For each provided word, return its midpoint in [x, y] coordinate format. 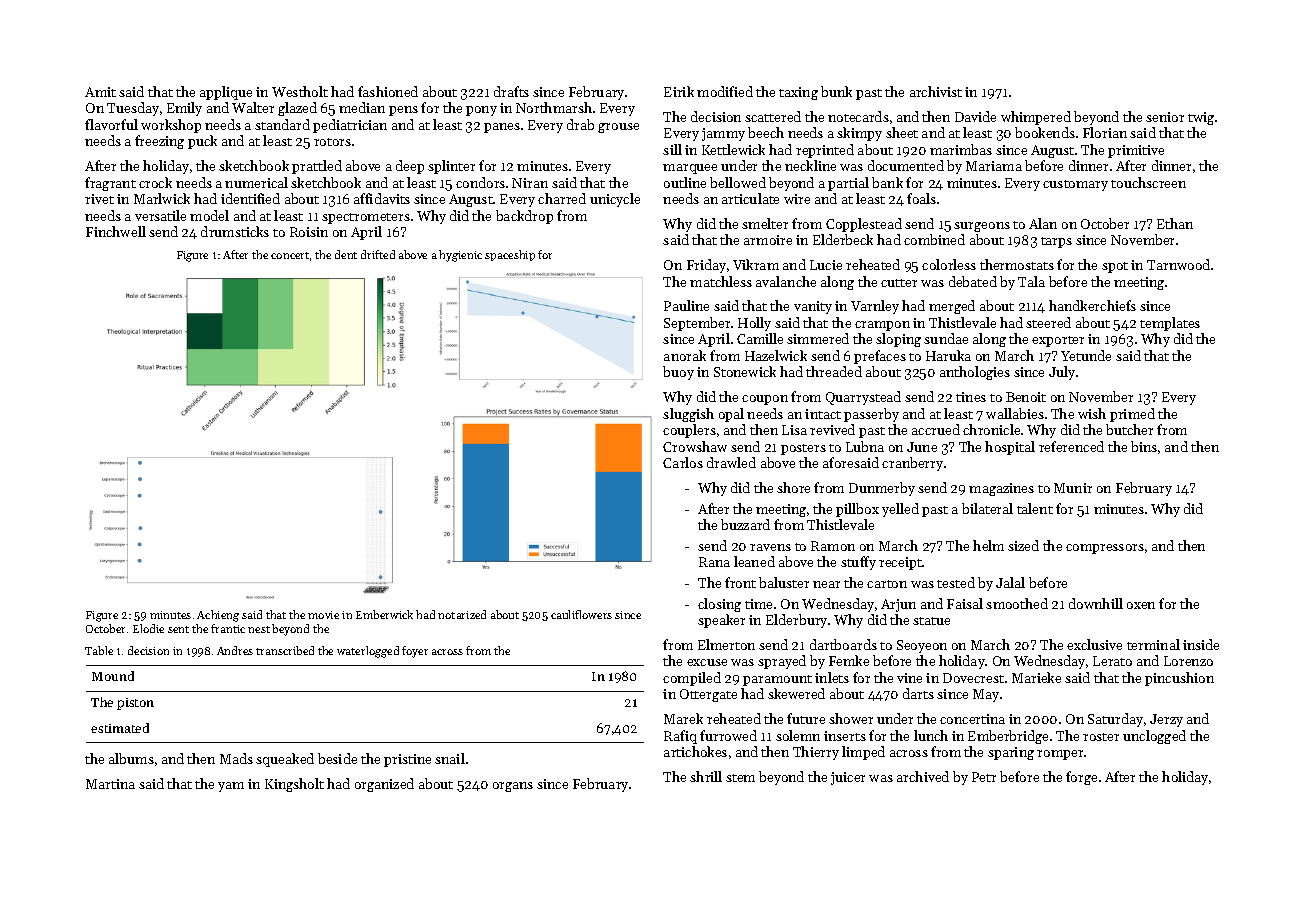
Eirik [679, 91]
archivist [936, 91]
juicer [848, 778]
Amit [100, 92]
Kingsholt [294, 785]
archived [923, 776]
